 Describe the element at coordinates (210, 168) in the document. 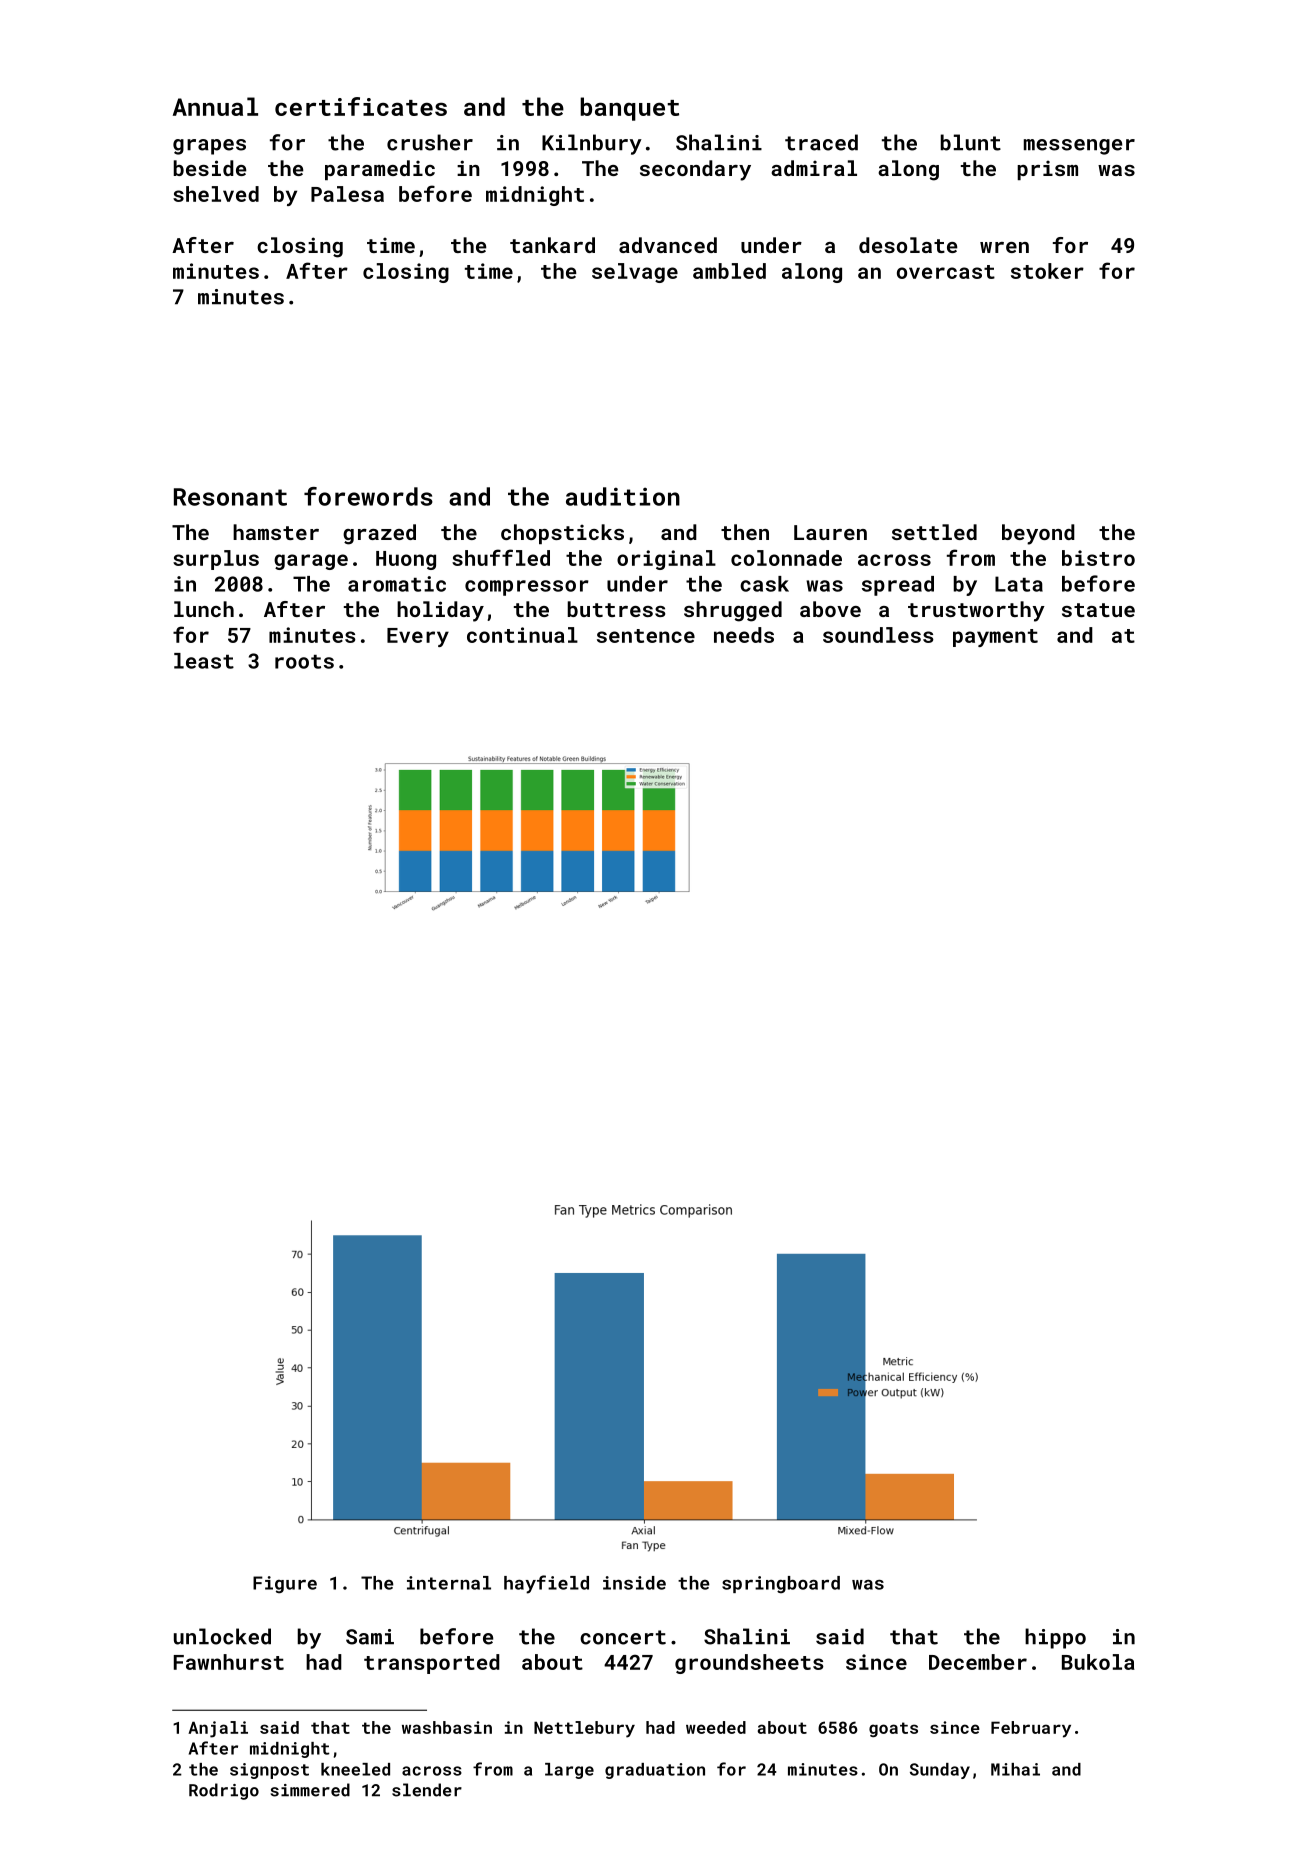

I see `beside` at that location.
